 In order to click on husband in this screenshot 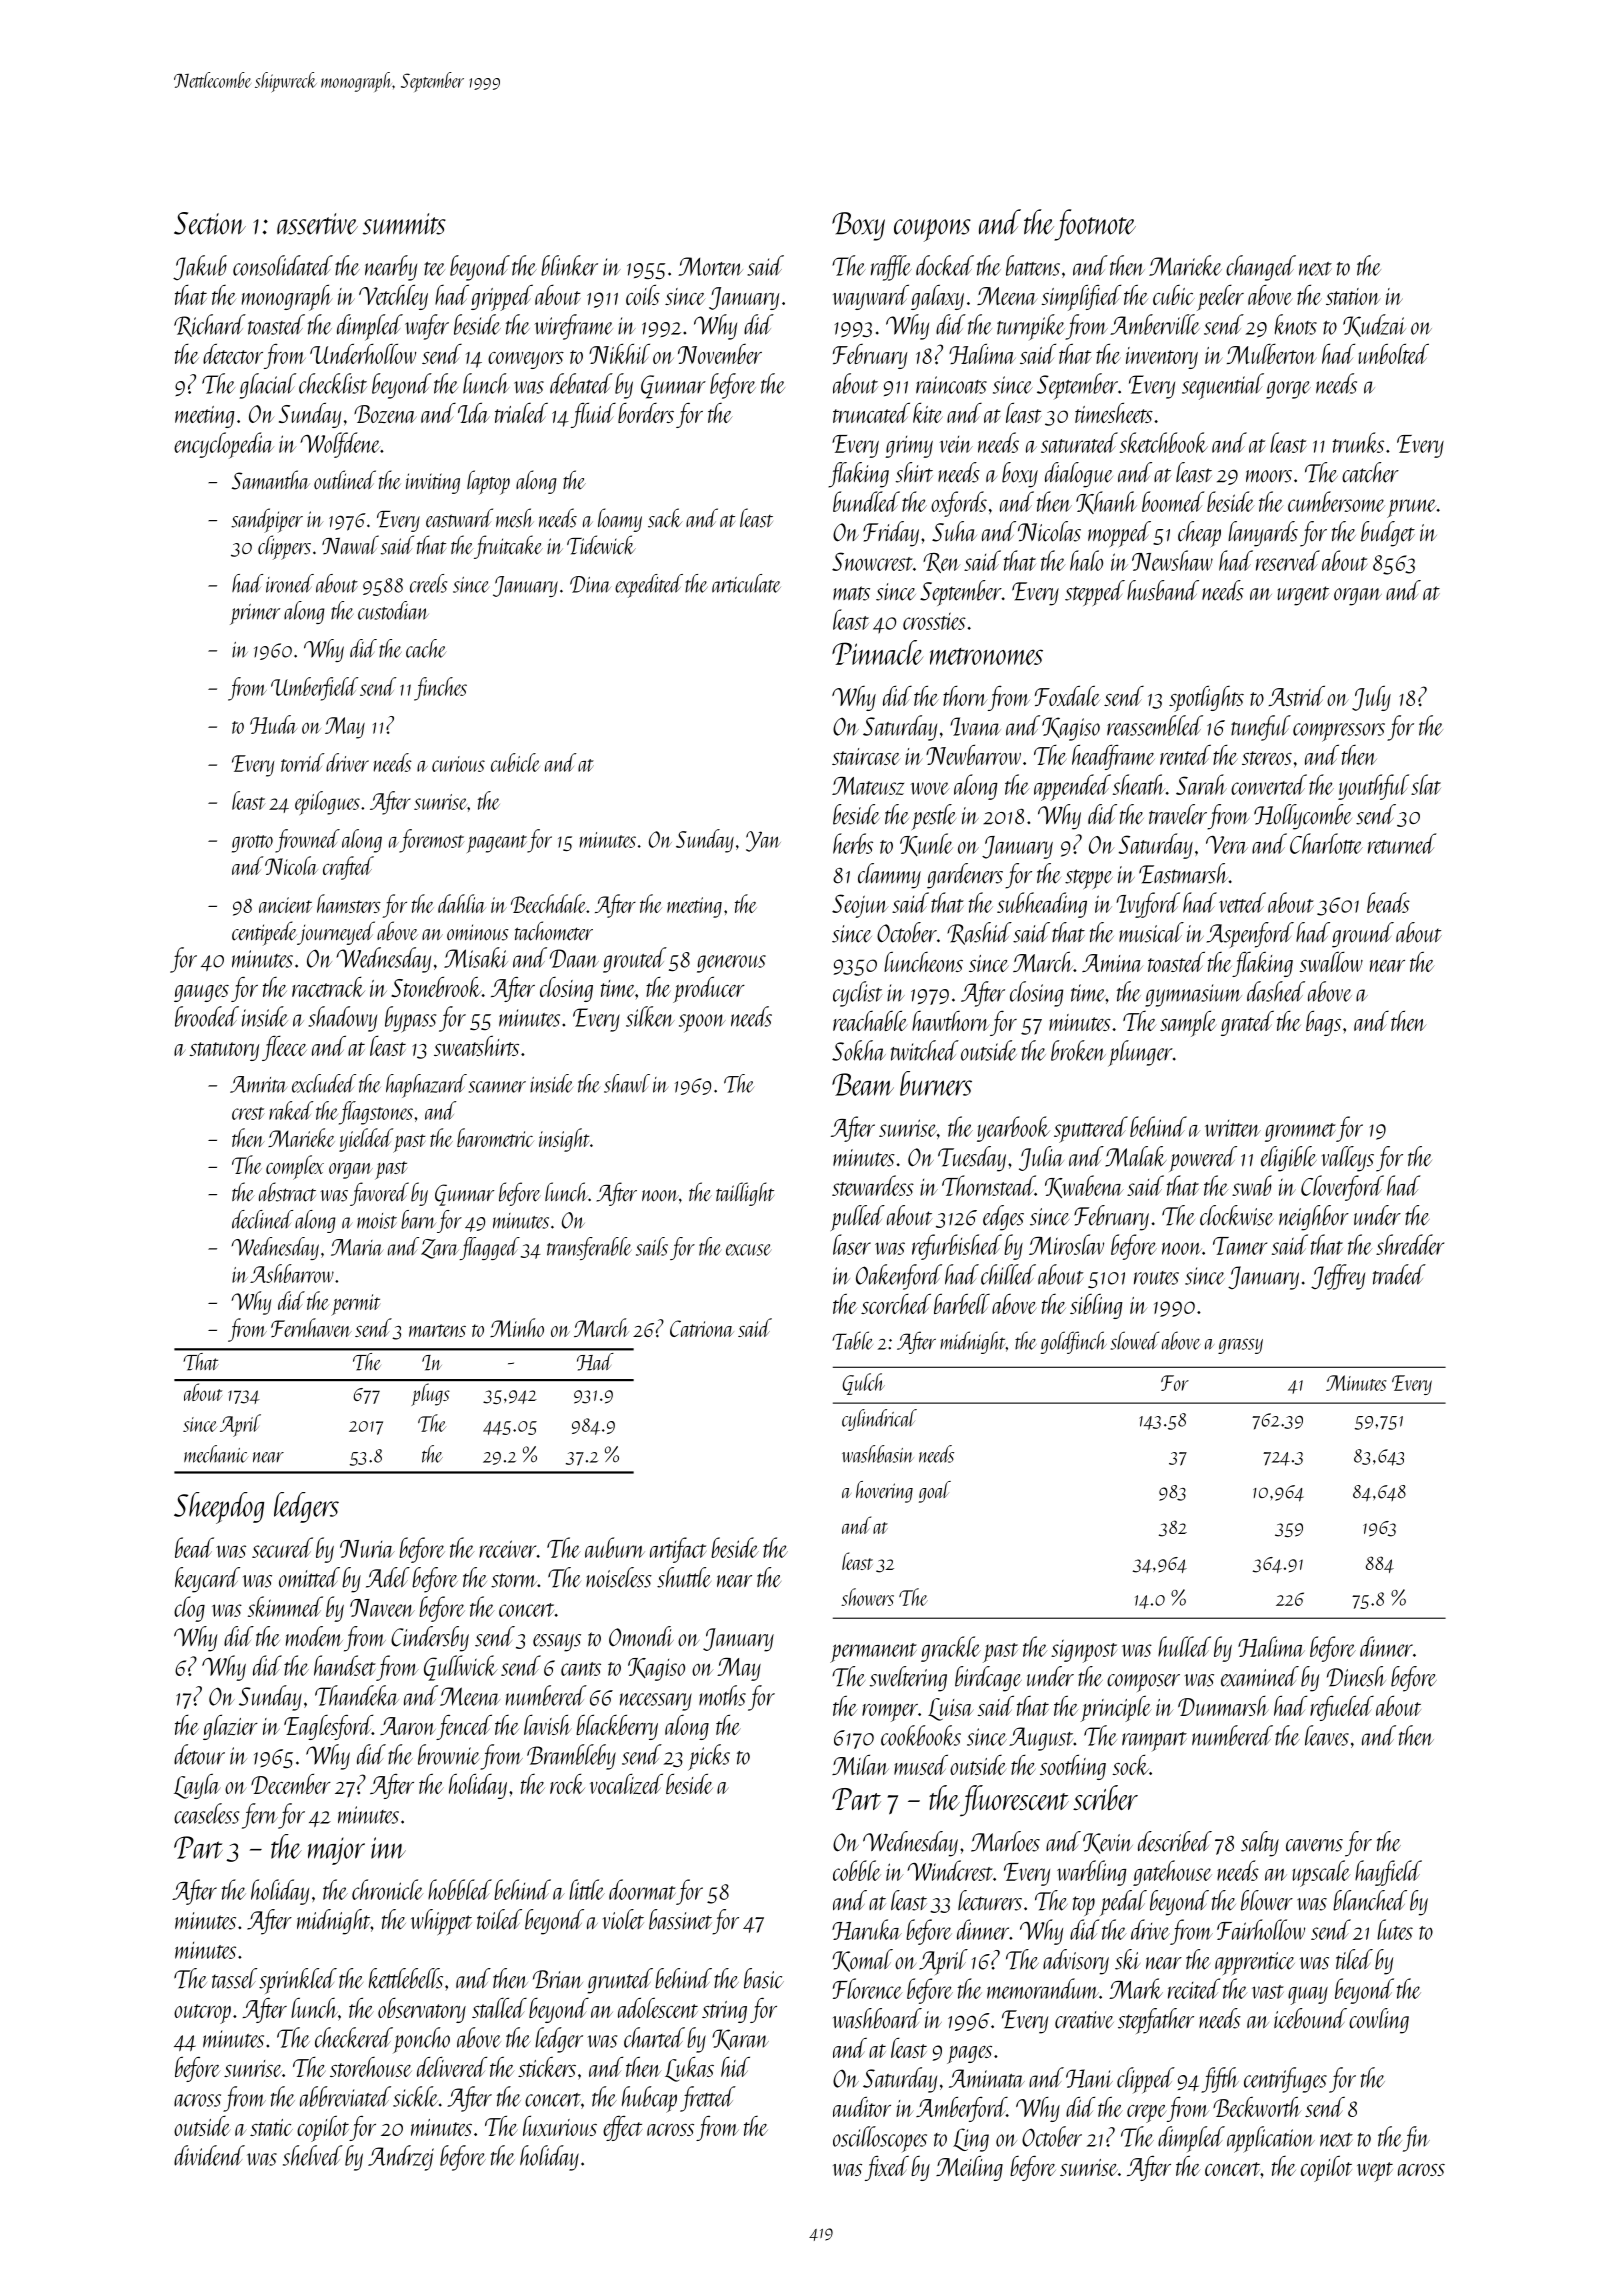, I will do `click(1163, 590)`.
